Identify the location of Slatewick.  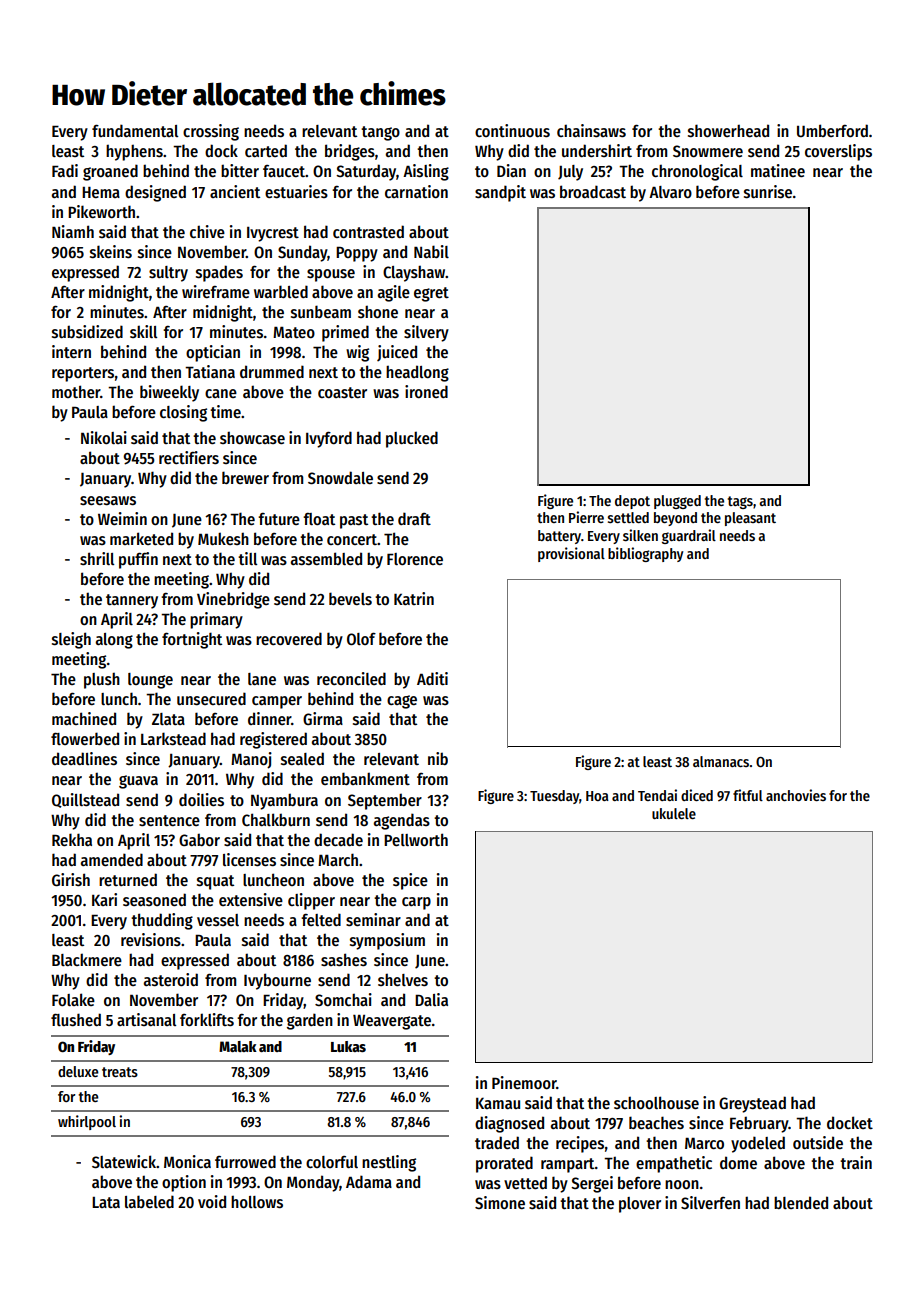
(124, 1161).
